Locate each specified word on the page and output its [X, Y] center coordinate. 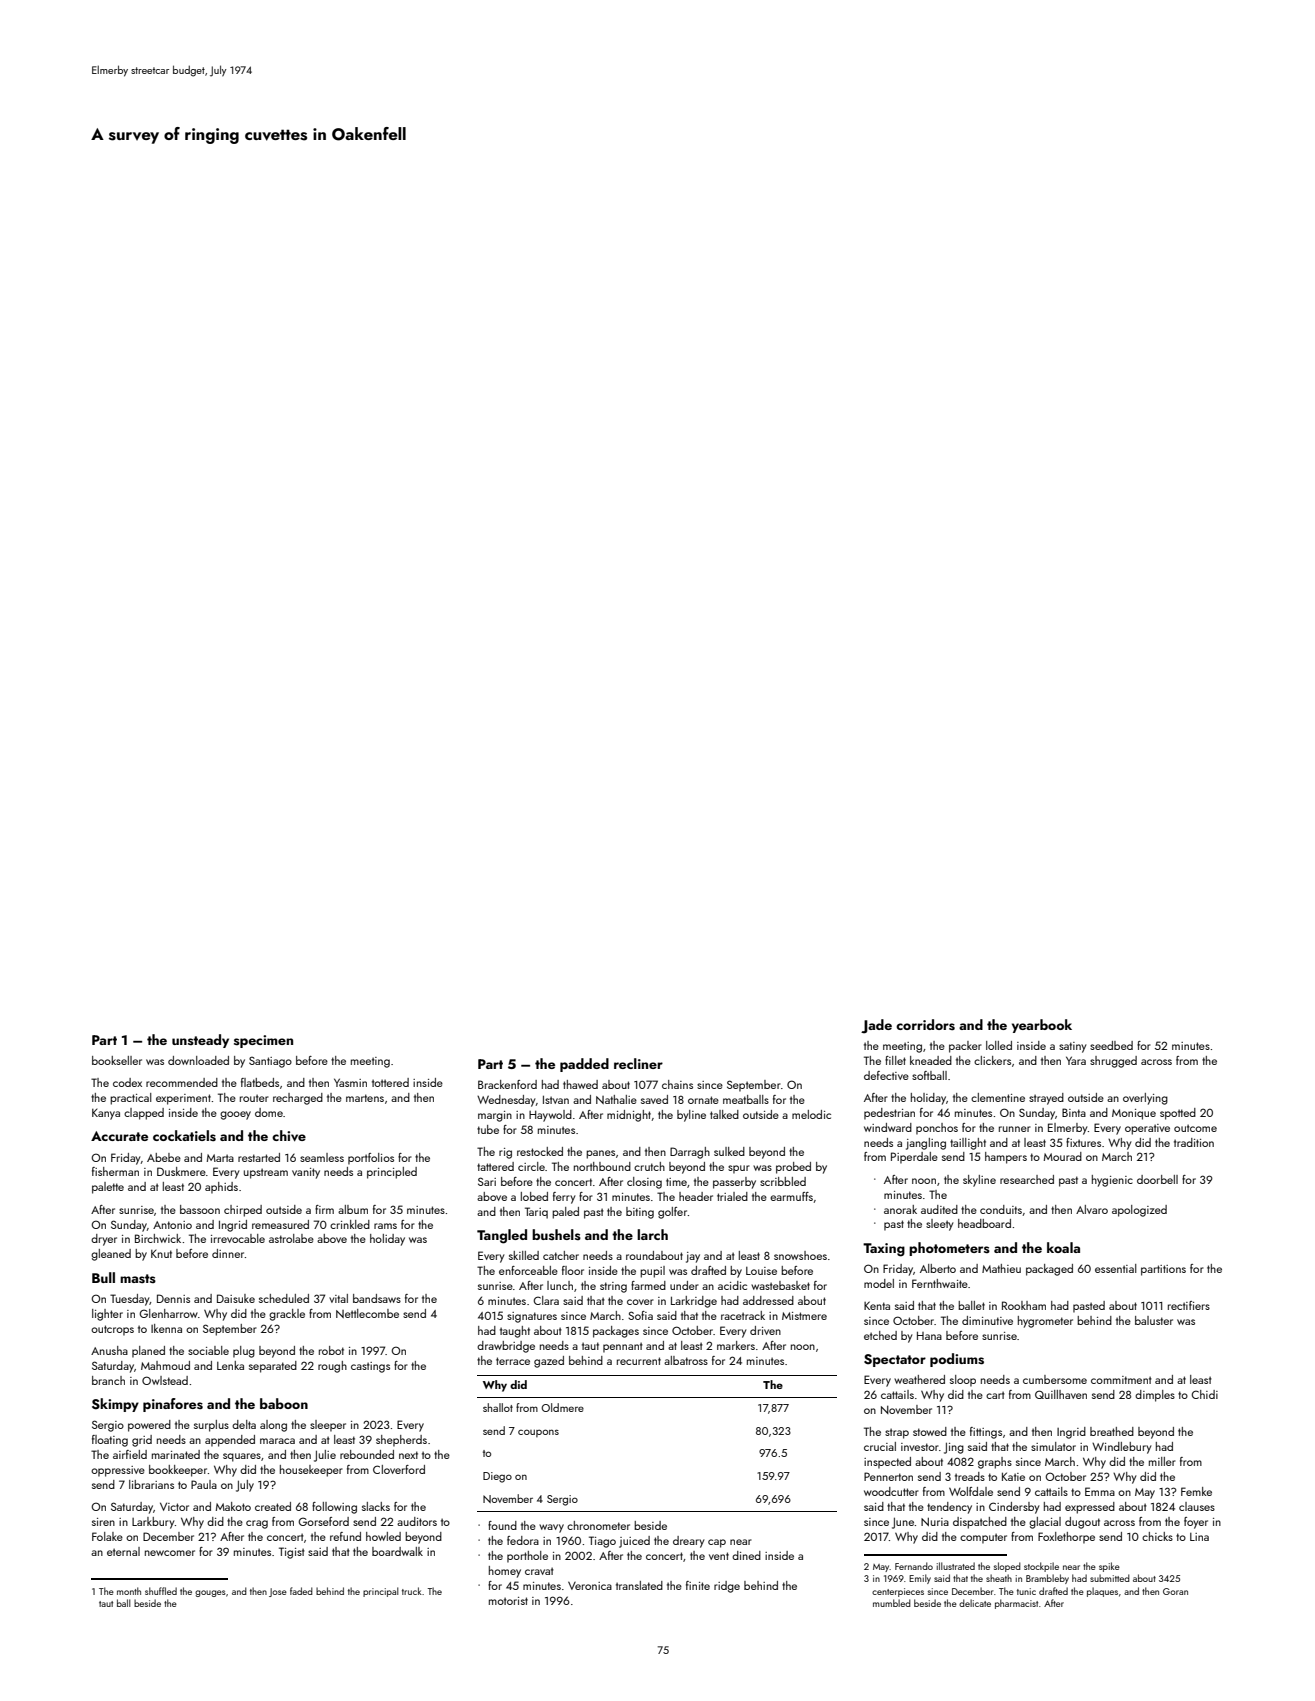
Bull [103, 1277]
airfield [130, 1454]
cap [717, 1543]
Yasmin [350, 1082]
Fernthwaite [940, 1283]
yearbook [1042, 1026]
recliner [638, 1063]
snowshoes [800, 1255]
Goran [1175, 1591]
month [129, 1591]
